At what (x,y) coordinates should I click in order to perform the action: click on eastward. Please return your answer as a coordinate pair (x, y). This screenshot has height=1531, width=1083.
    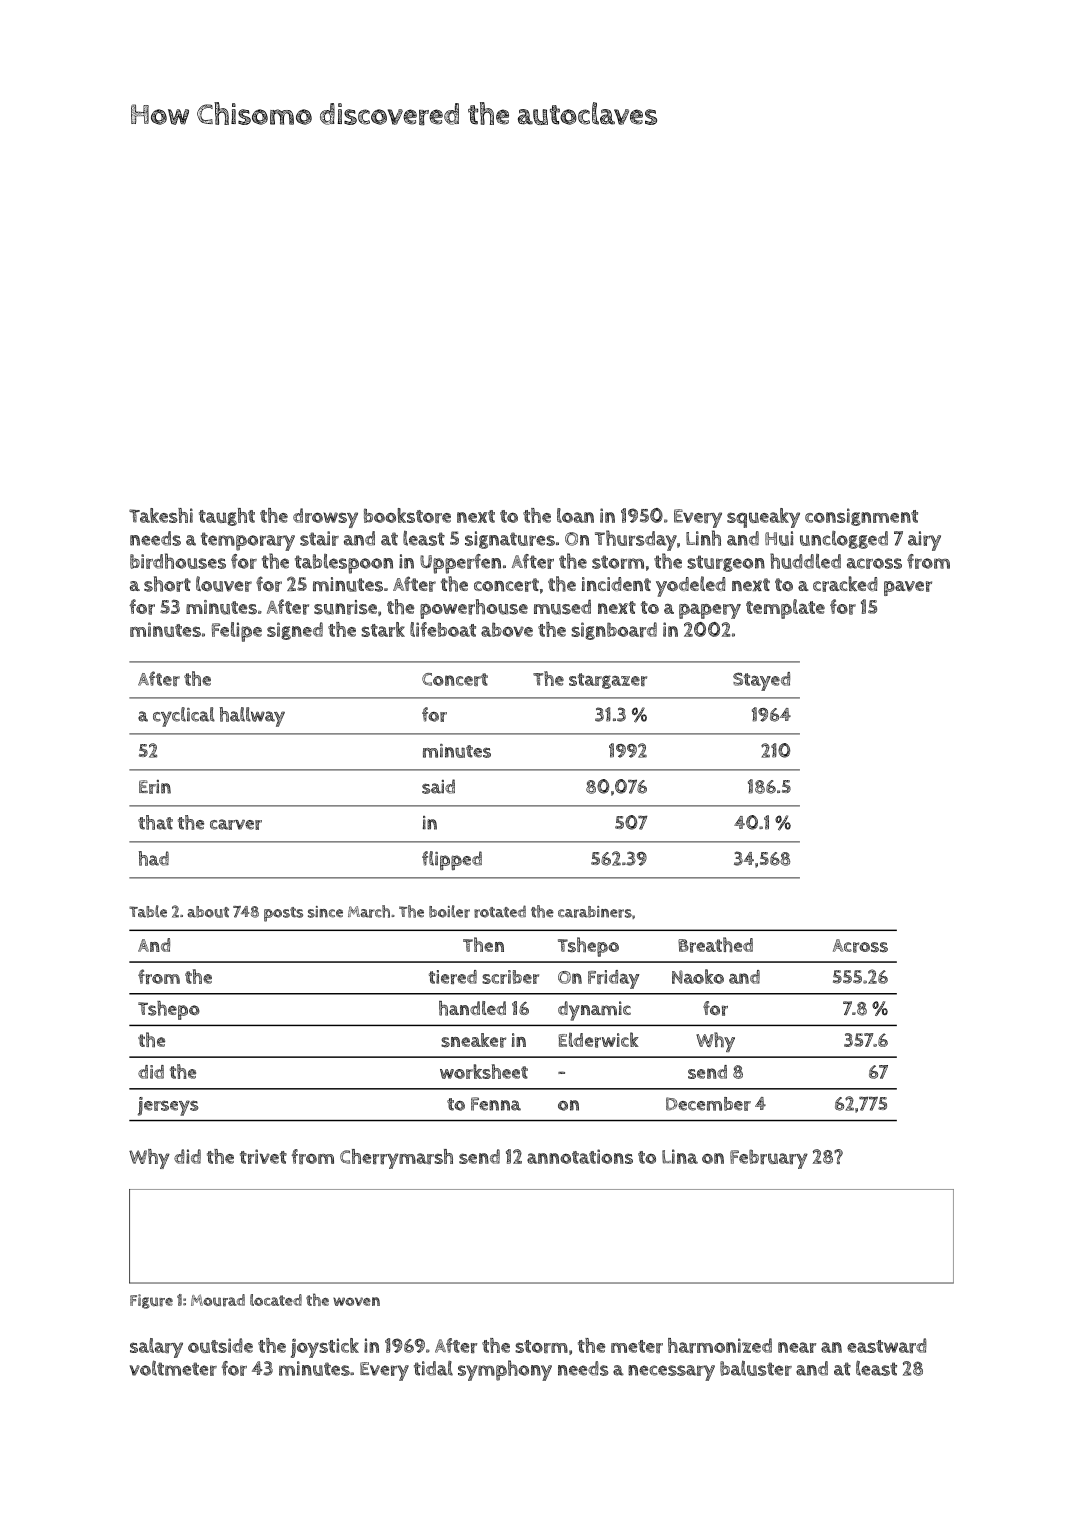
    Looking at the image, I should click on (887, 1345).
